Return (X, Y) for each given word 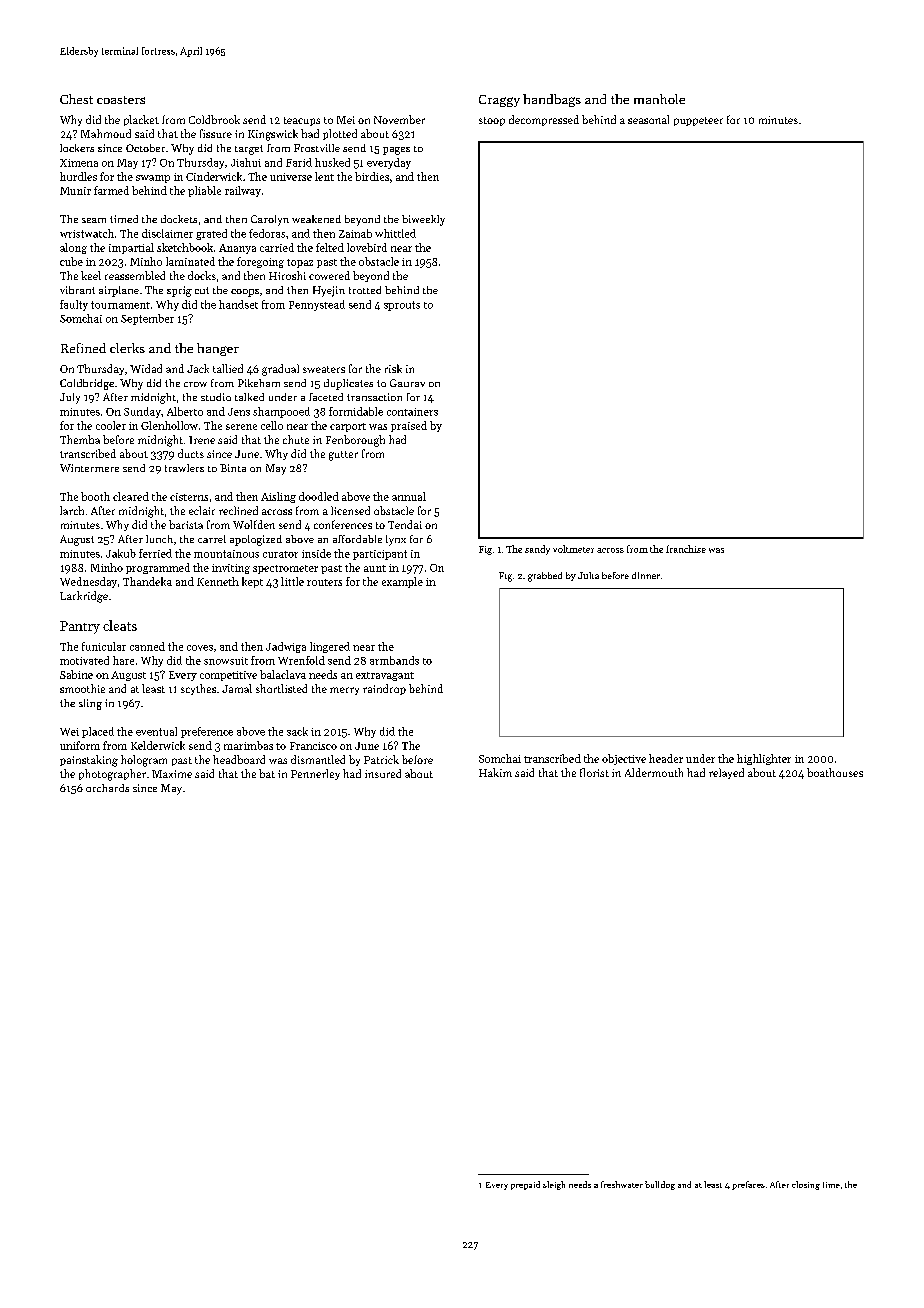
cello (272, 425)
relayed (726, 773)
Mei (346, 120)
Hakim (495, 772)
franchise (686, 549)
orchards (107, 788)
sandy (537, 550)
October (145, 148)
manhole (659, 99)
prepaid (525, 1185)
